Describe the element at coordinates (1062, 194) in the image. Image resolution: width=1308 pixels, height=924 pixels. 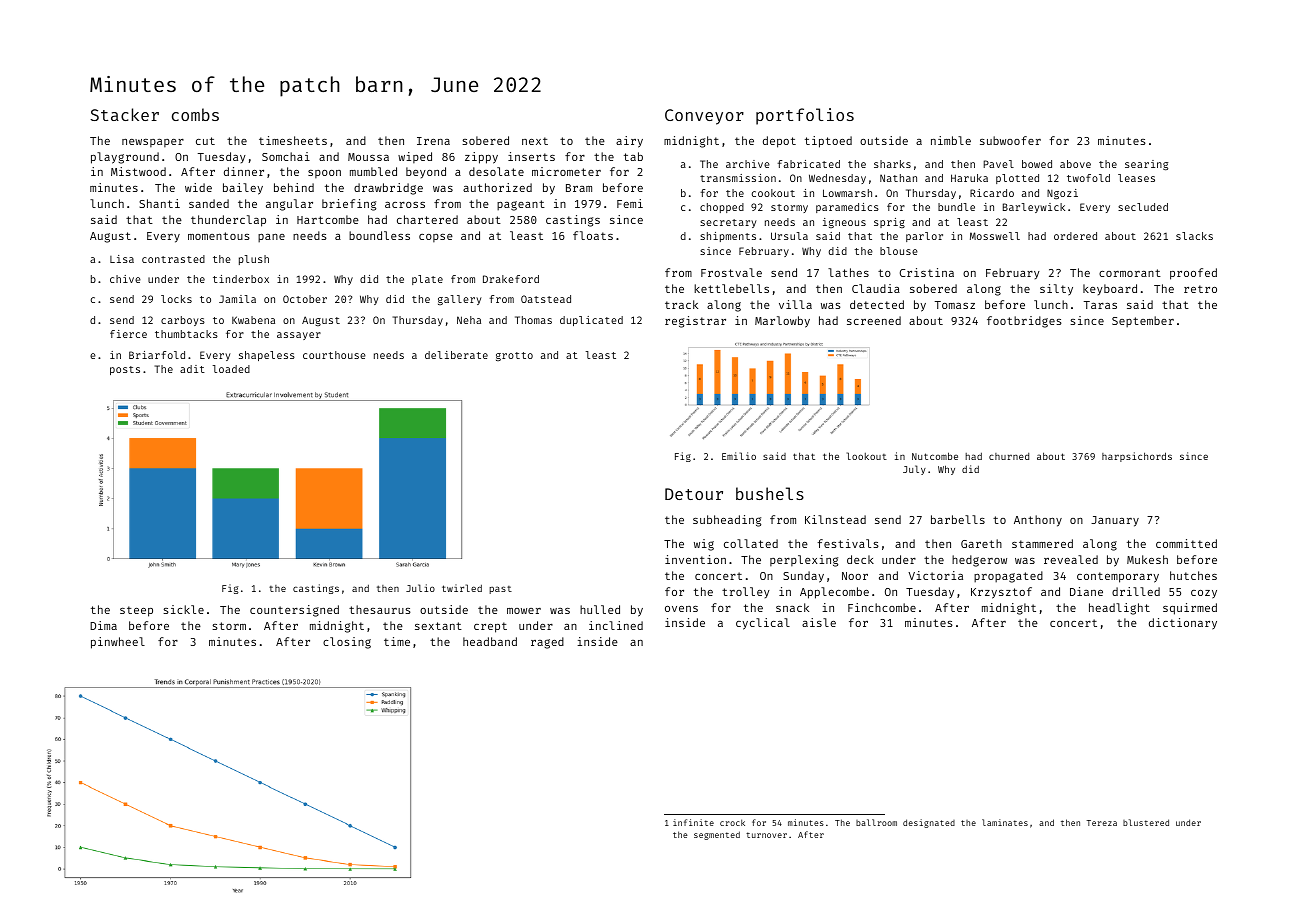
I see `Ngozi` at that location.
